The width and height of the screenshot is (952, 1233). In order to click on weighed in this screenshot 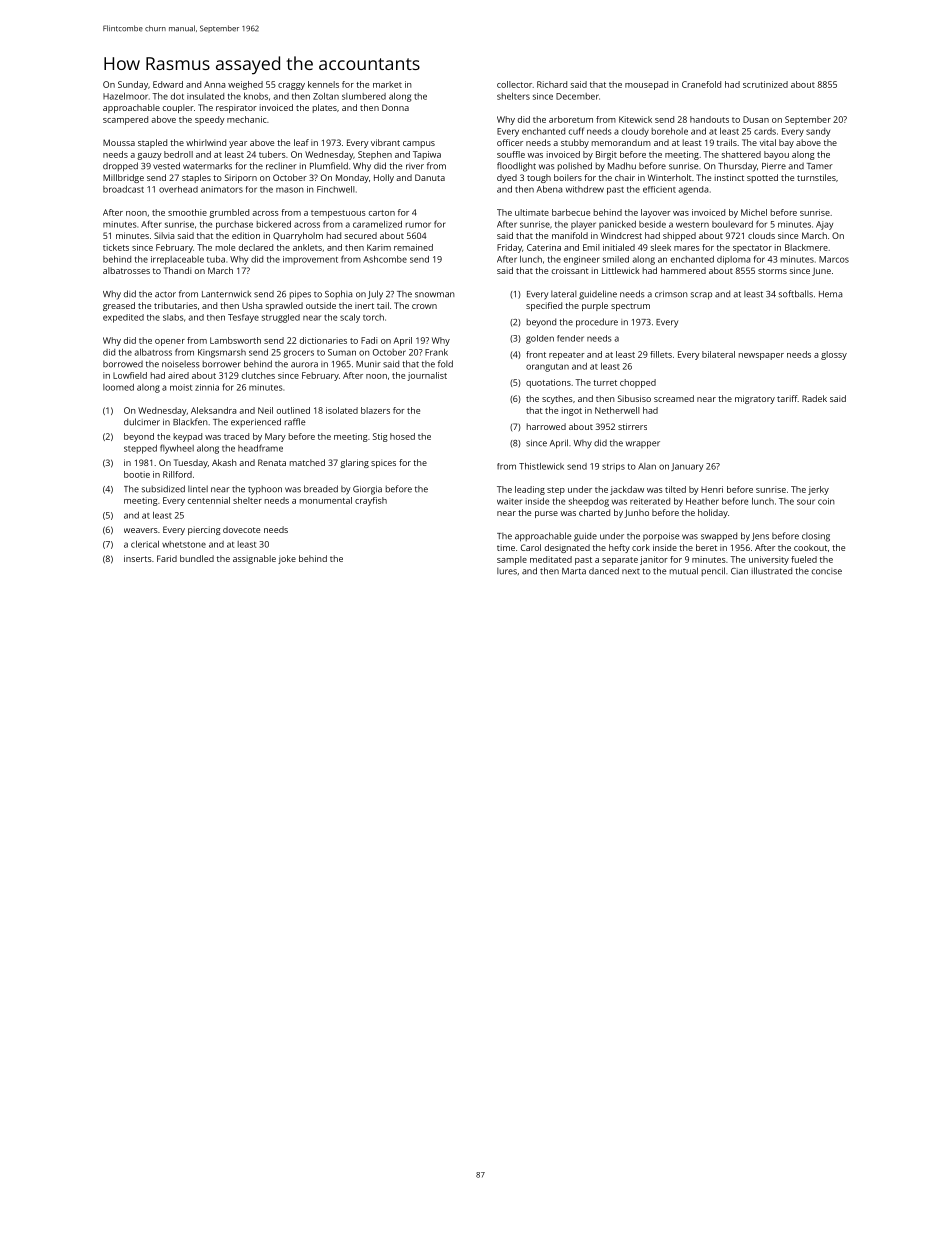, I will do `click(245, 85)`.
